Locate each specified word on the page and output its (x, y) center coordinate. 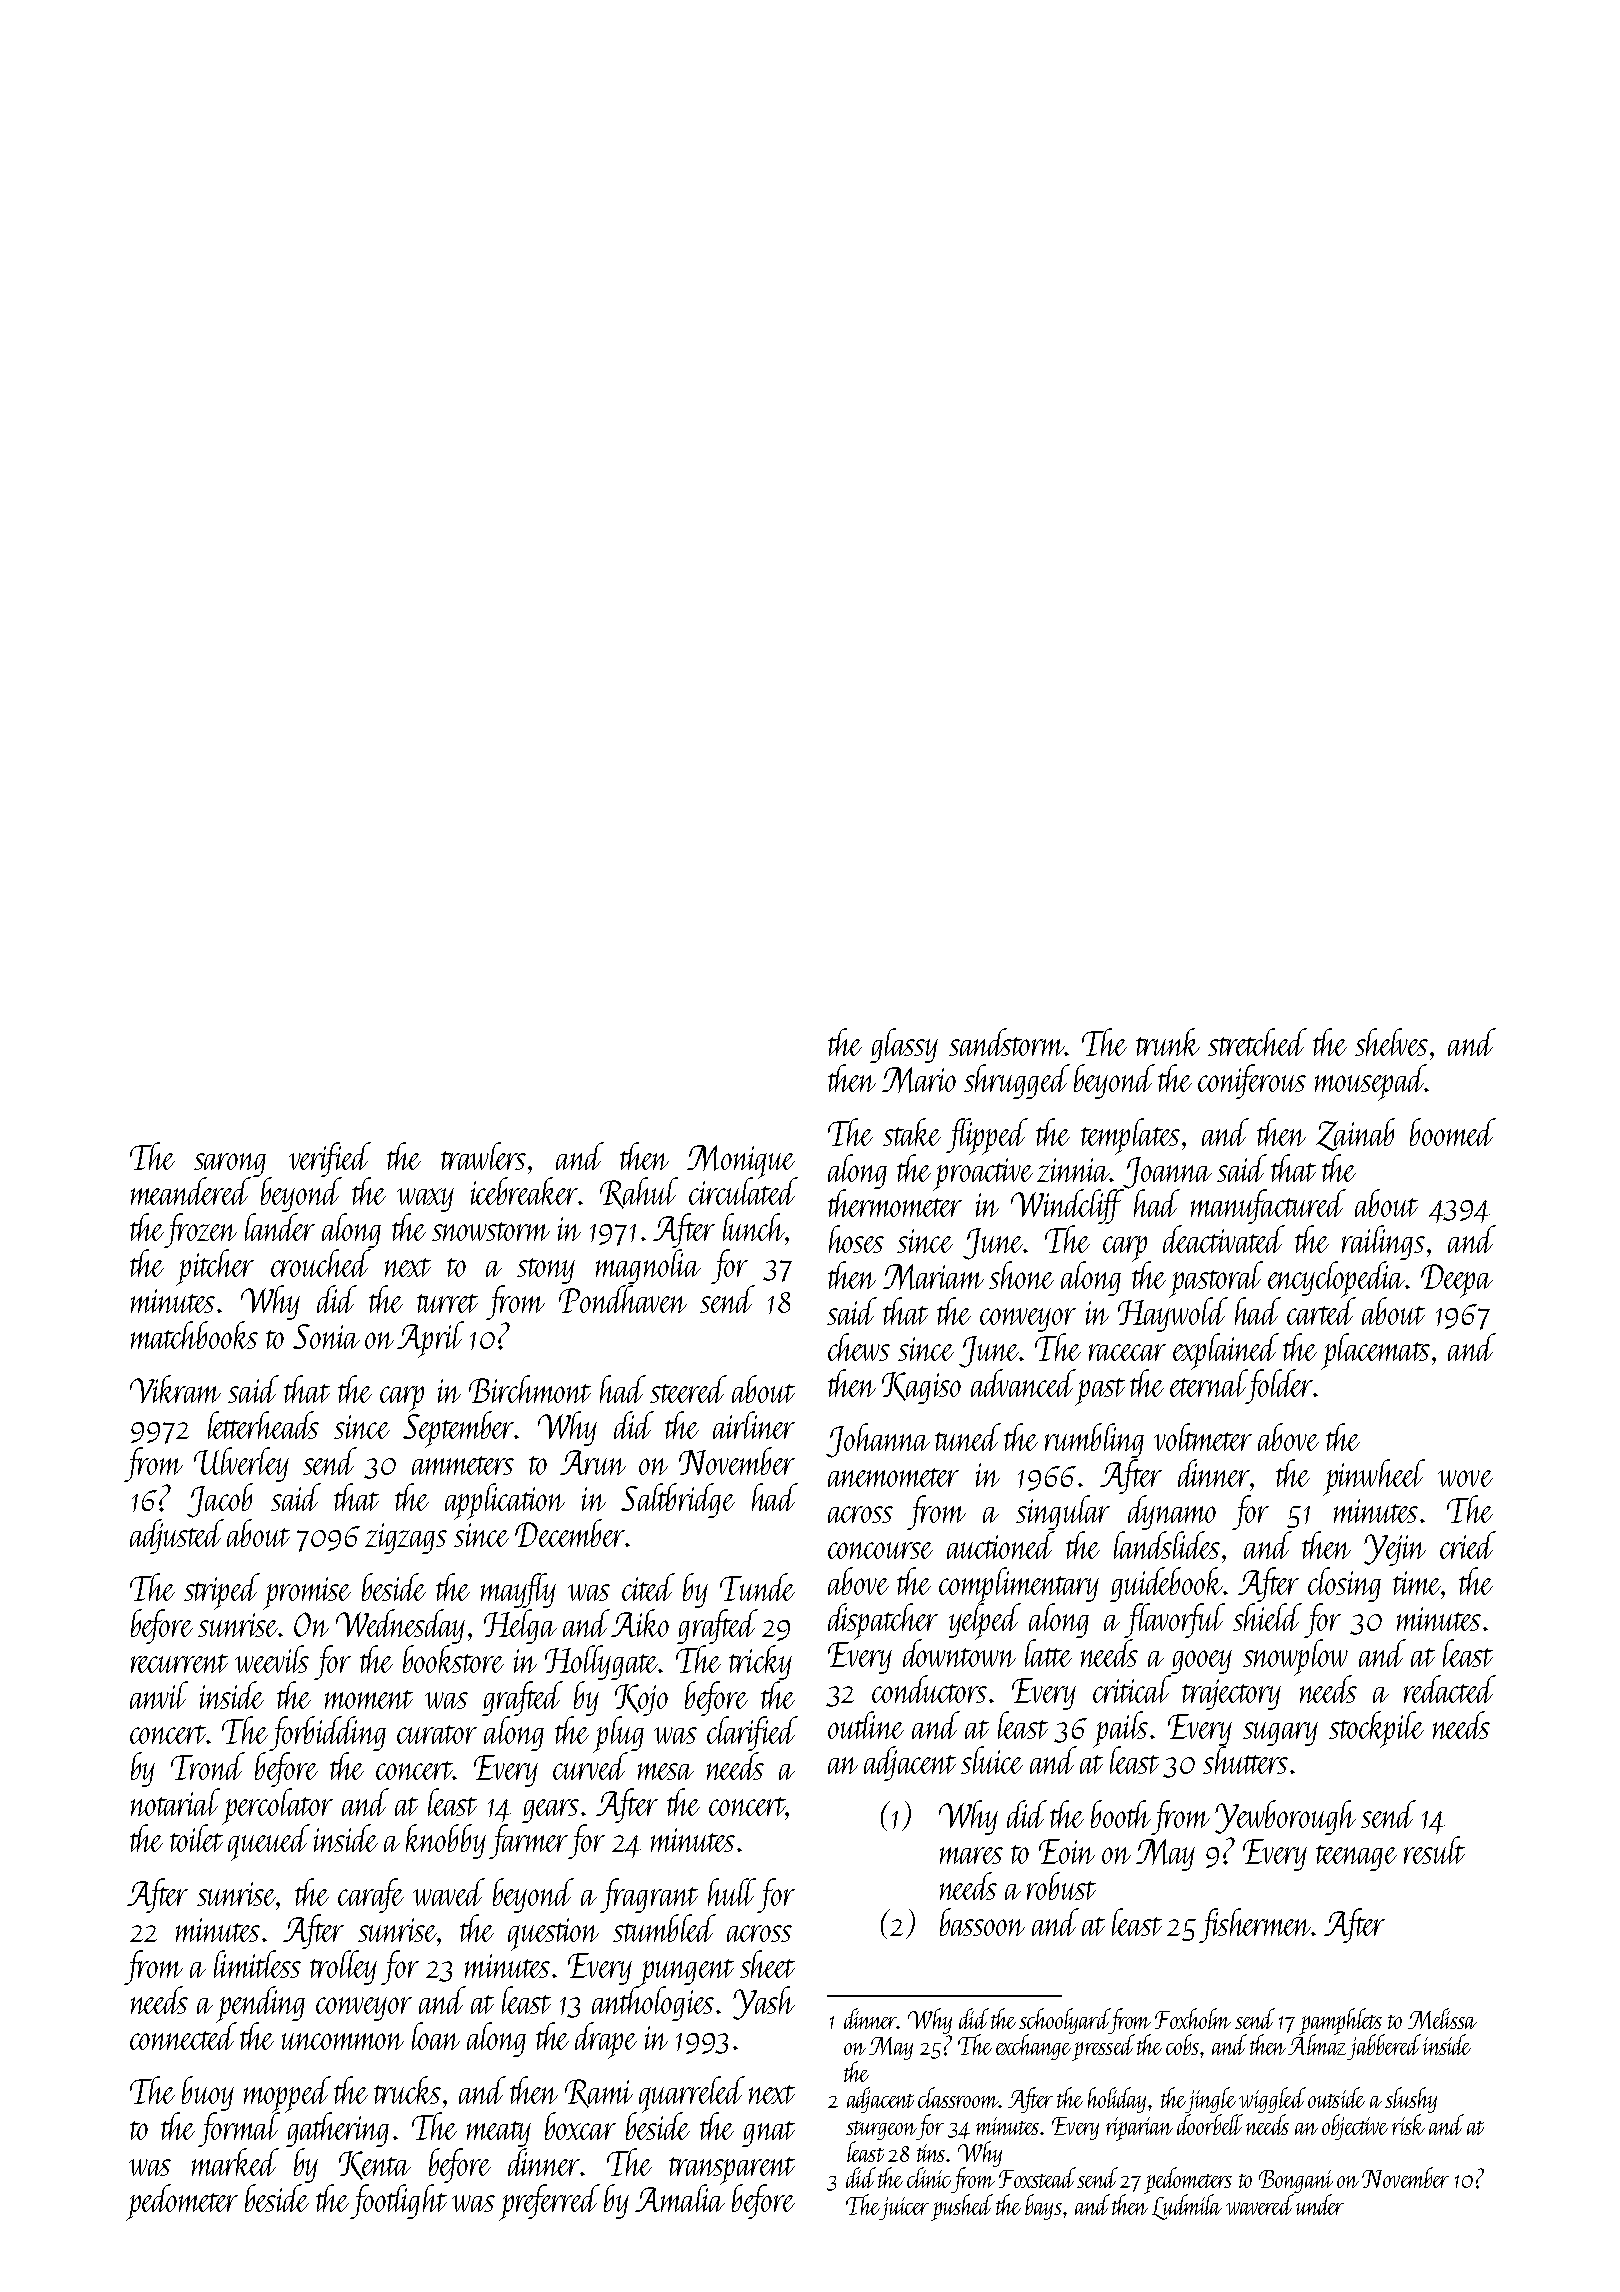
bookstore (453, 1659)
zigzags (406, 1538)
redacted (1450, 1689)
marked (235, 2162)
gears (550, 1811)
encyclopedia (1336, 1279)
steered (688, 1389)
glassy (904, 1045)
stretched (1257, 1042)
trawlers (483, 1156)
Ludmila (1187, 2207)
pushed (962, 2207)
